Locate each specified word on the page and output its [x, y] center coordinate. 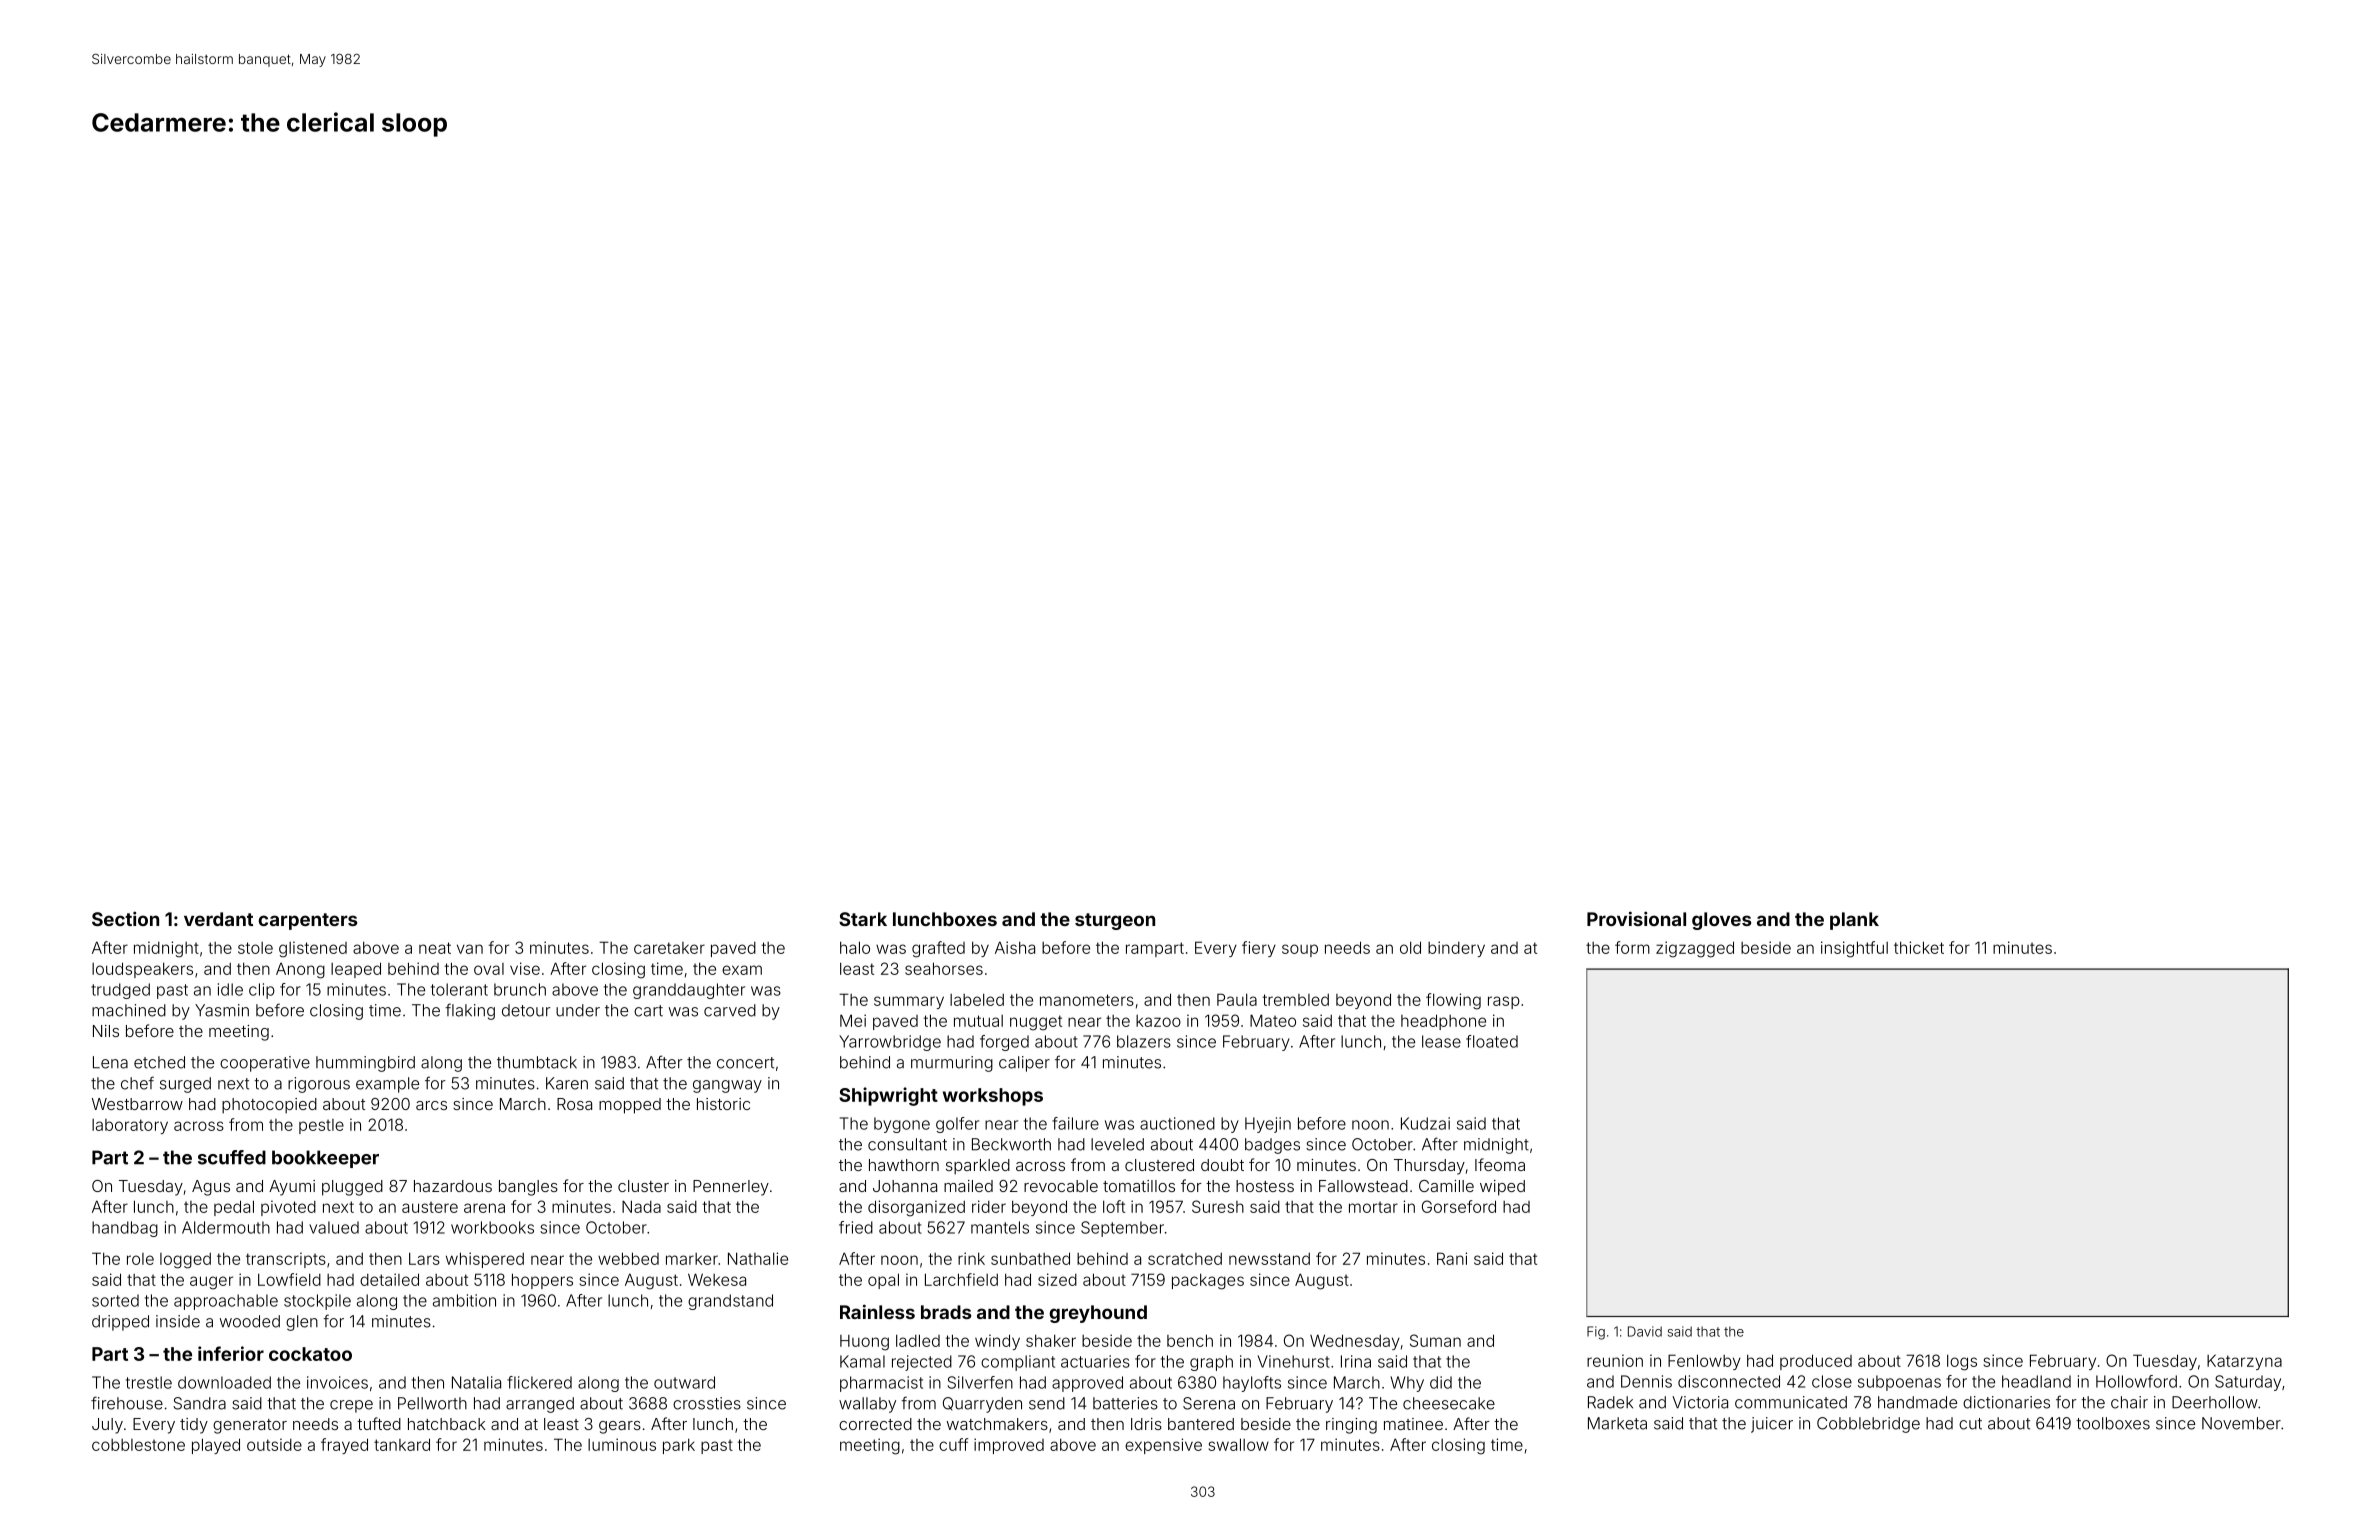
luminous [622, 1444]
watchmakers [997, 1424]
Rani [1452, 1258]
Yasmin [222, 1010]
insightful [1854, 949]
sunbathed [1030, 1258]
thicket [1919, 947]
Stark [863, 919]
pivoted [288, 1208]
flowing [1453, 1001]
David [1645, 1331]
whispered [485, 1260]
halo [855, 947]
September [1122, 1229]
